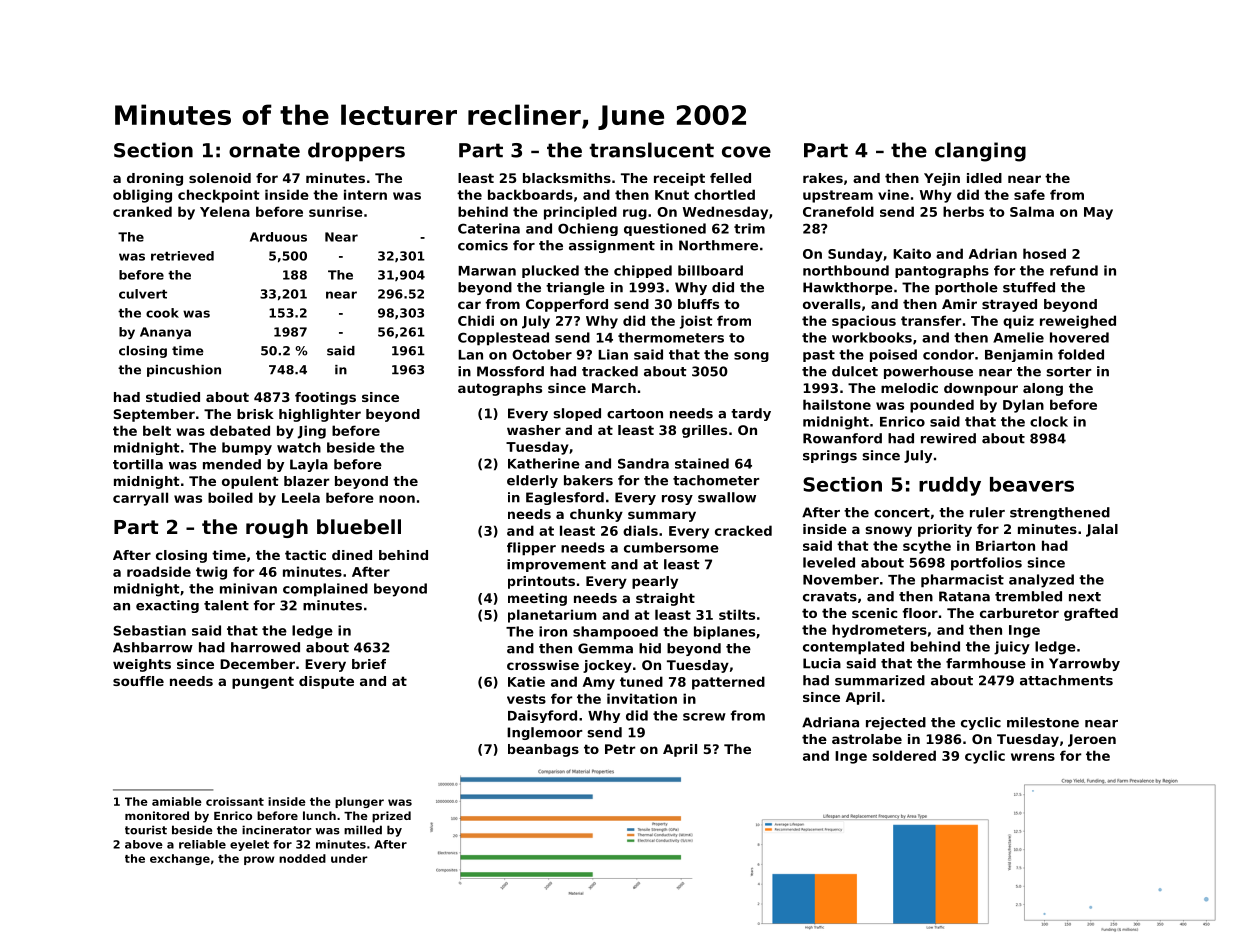 This screenshot has width=1233, height=952. I want to click on droning, so click(155, 179).
